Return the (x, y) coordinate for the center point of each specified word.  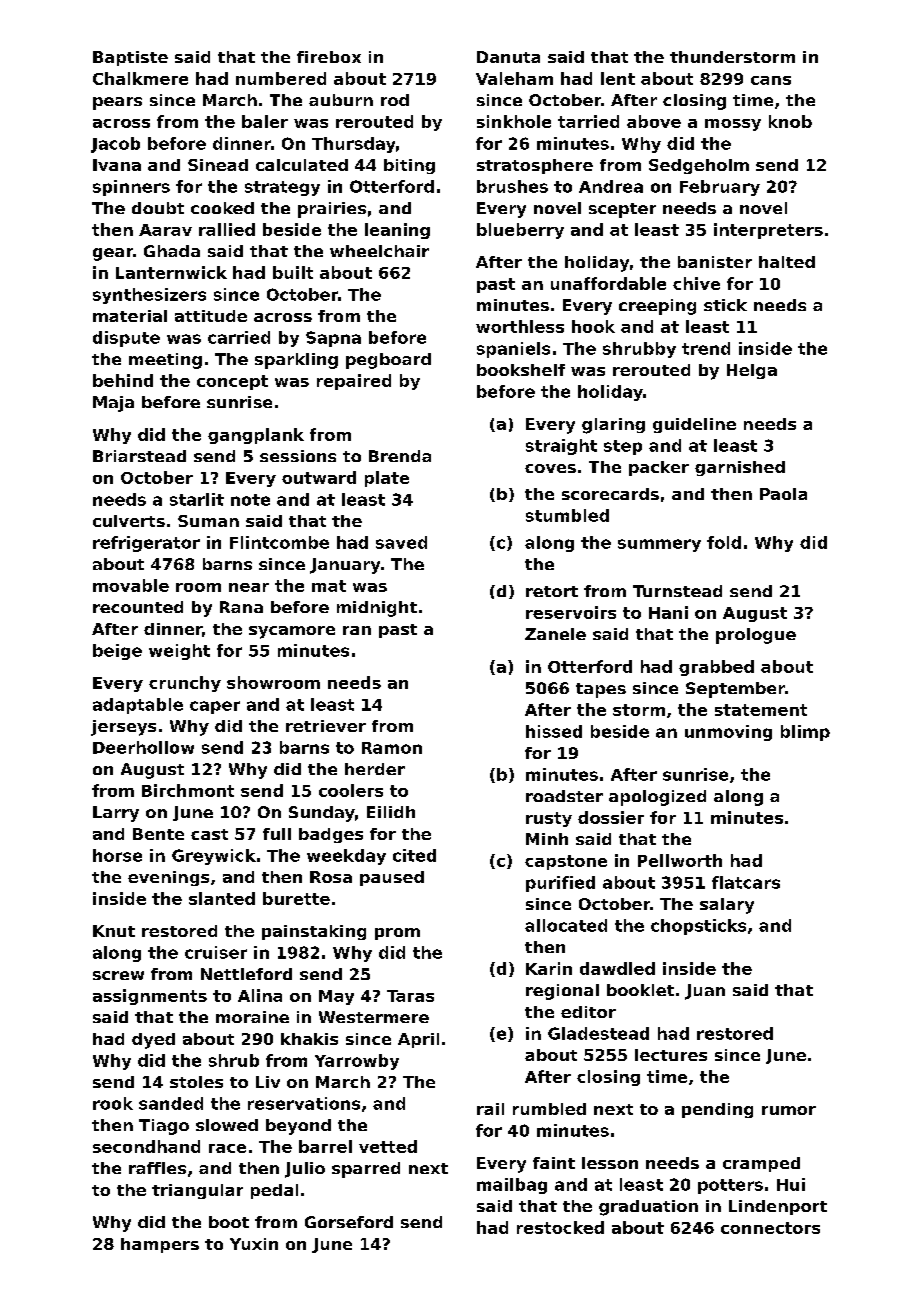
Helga (752, 371)
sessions (298, 456)
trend (706, 348)
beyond (298, 1127)
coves (550, 468)
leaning (397, 231)
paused (392, 878)
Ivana (117, 165)
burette (296, 898)
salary (727, 906)
